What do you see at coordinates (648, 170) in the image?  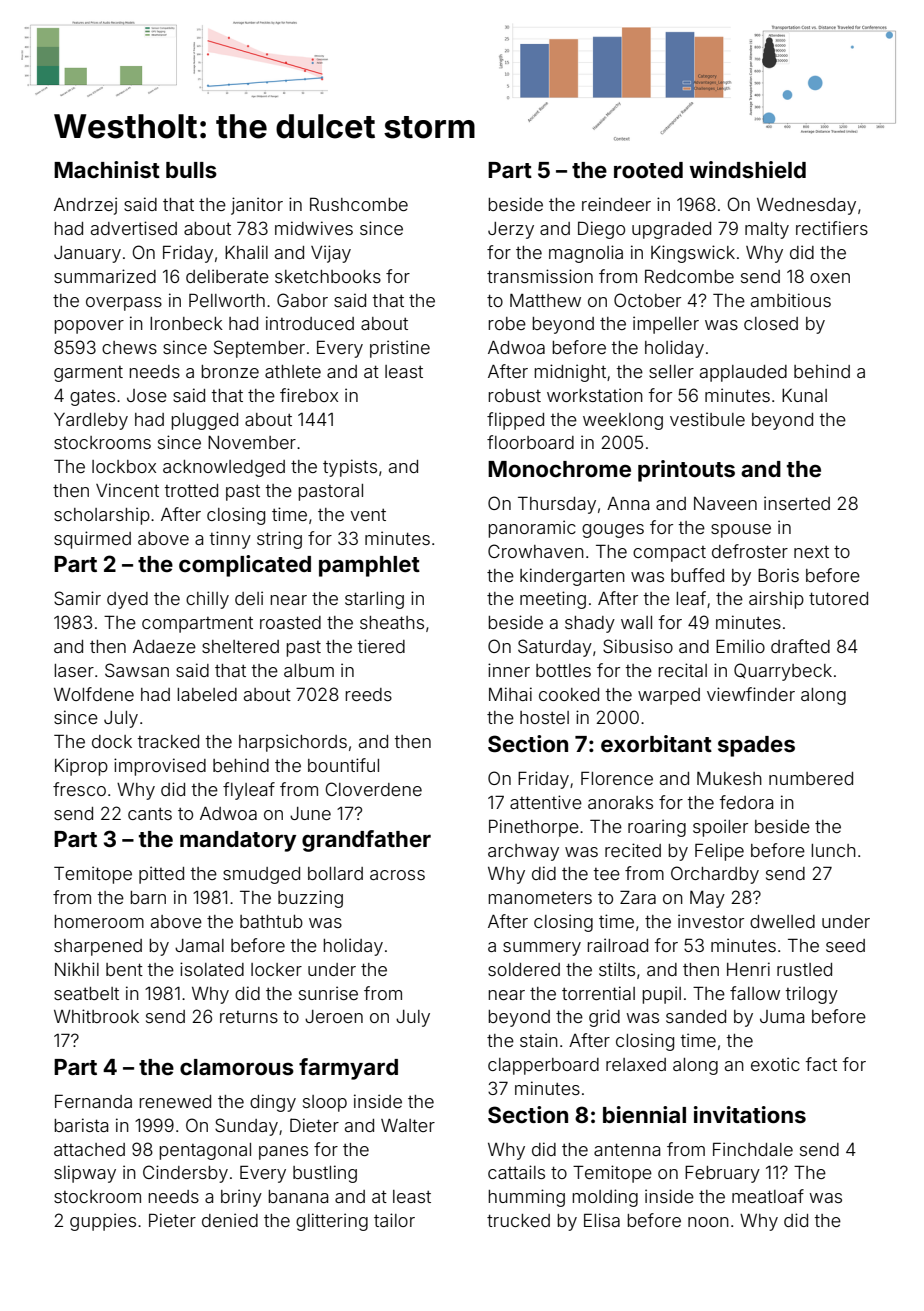 I see `rooted` at bounding box center [648, 170].
